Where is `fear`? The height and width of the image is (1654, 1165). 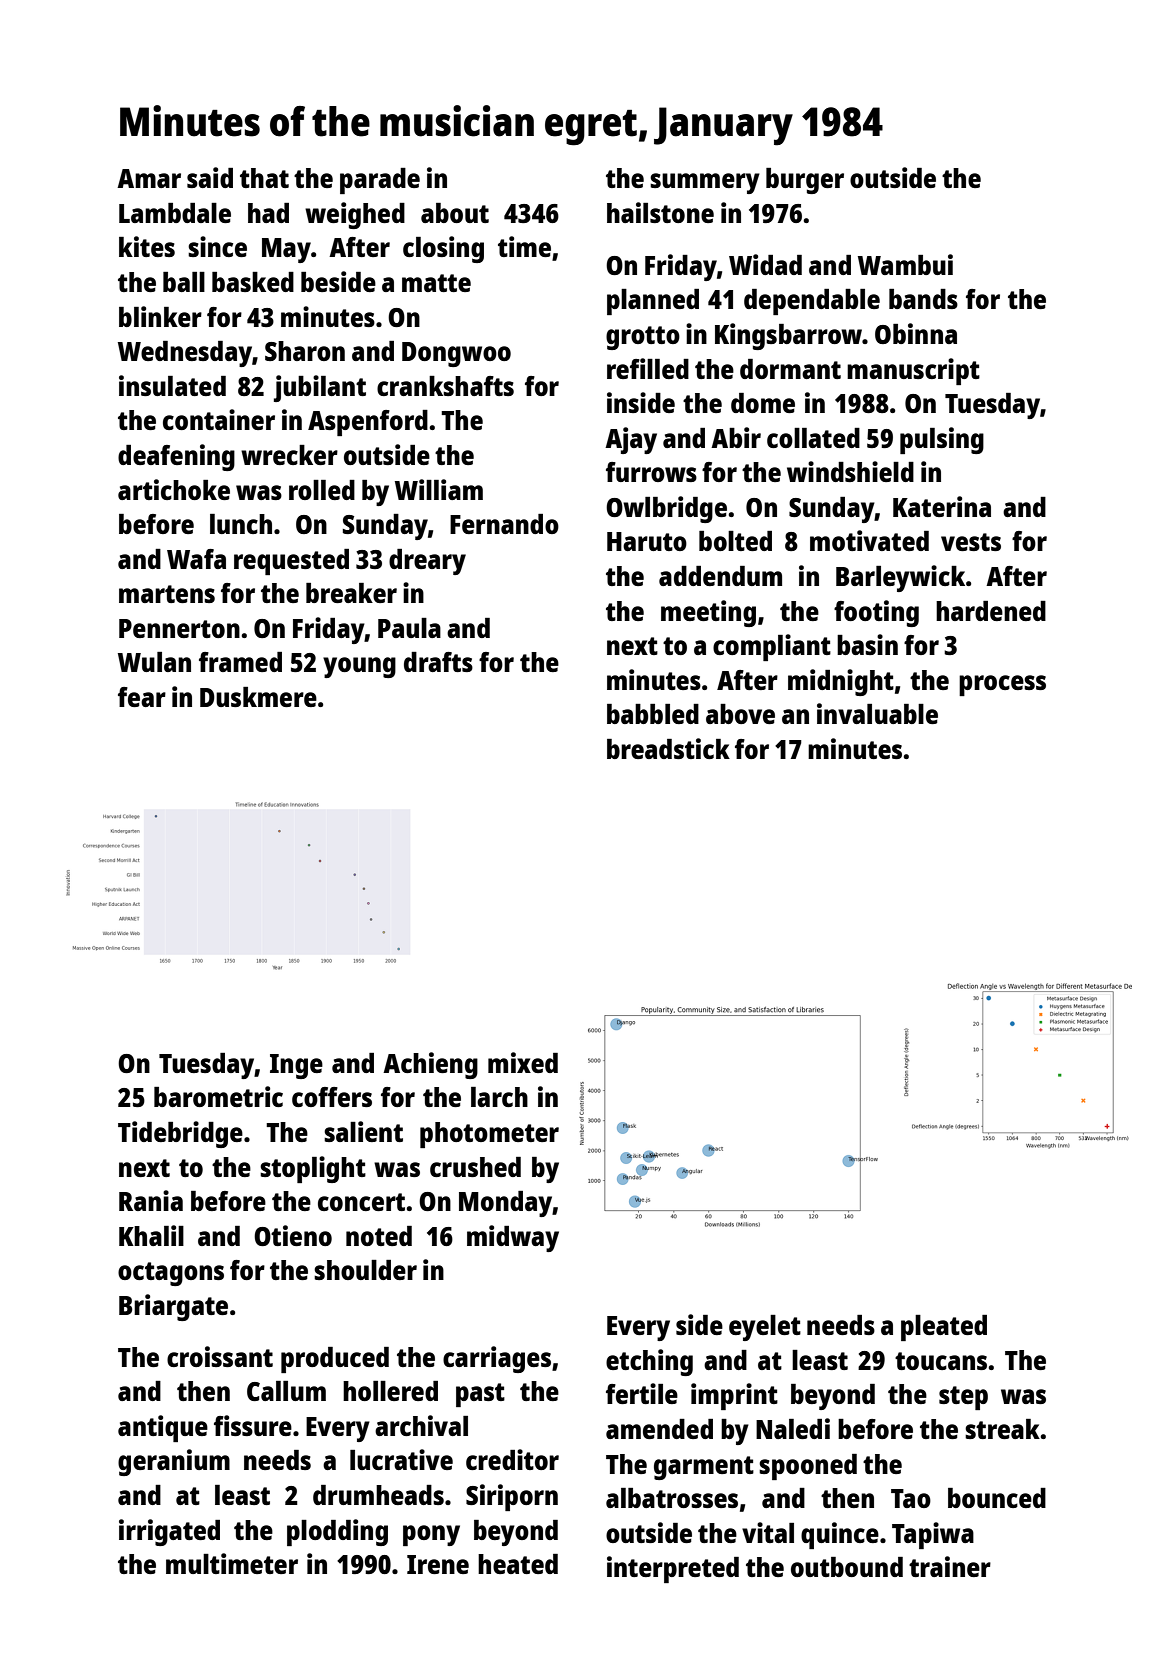
fear is located at coordinates (142, 697).
